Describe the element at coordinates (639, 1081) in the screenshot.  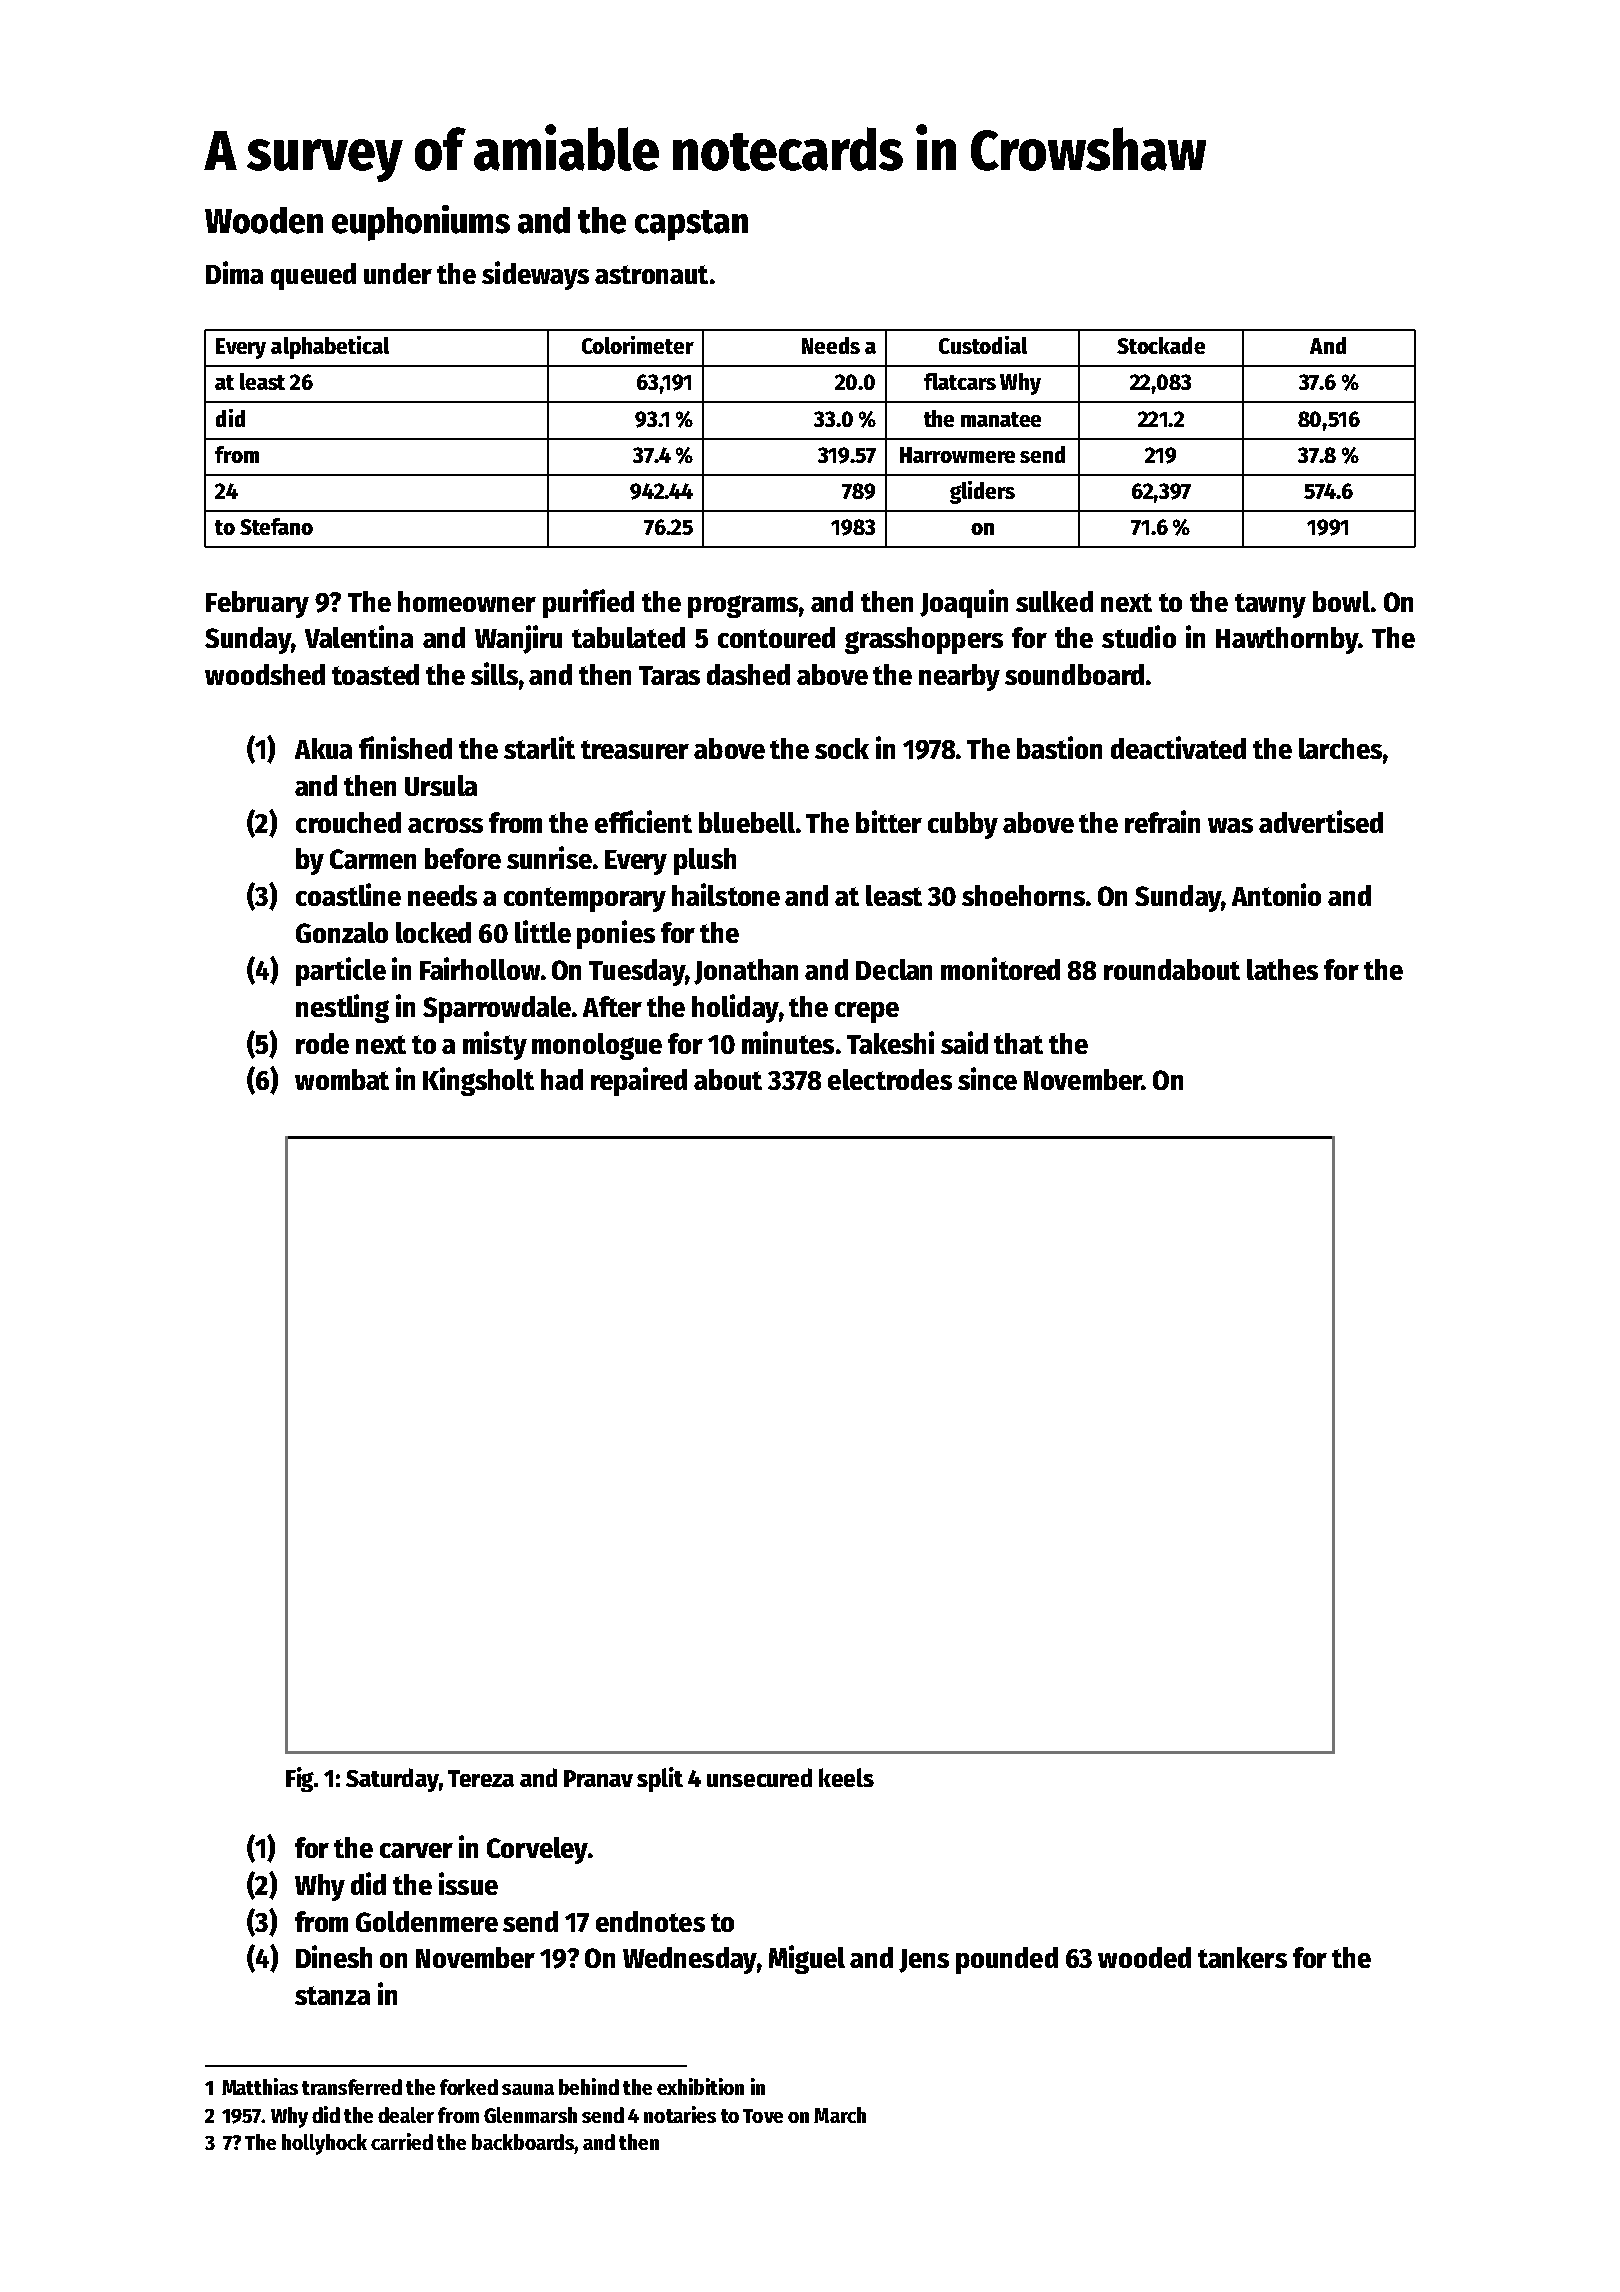
I see `repaired` at that location.
